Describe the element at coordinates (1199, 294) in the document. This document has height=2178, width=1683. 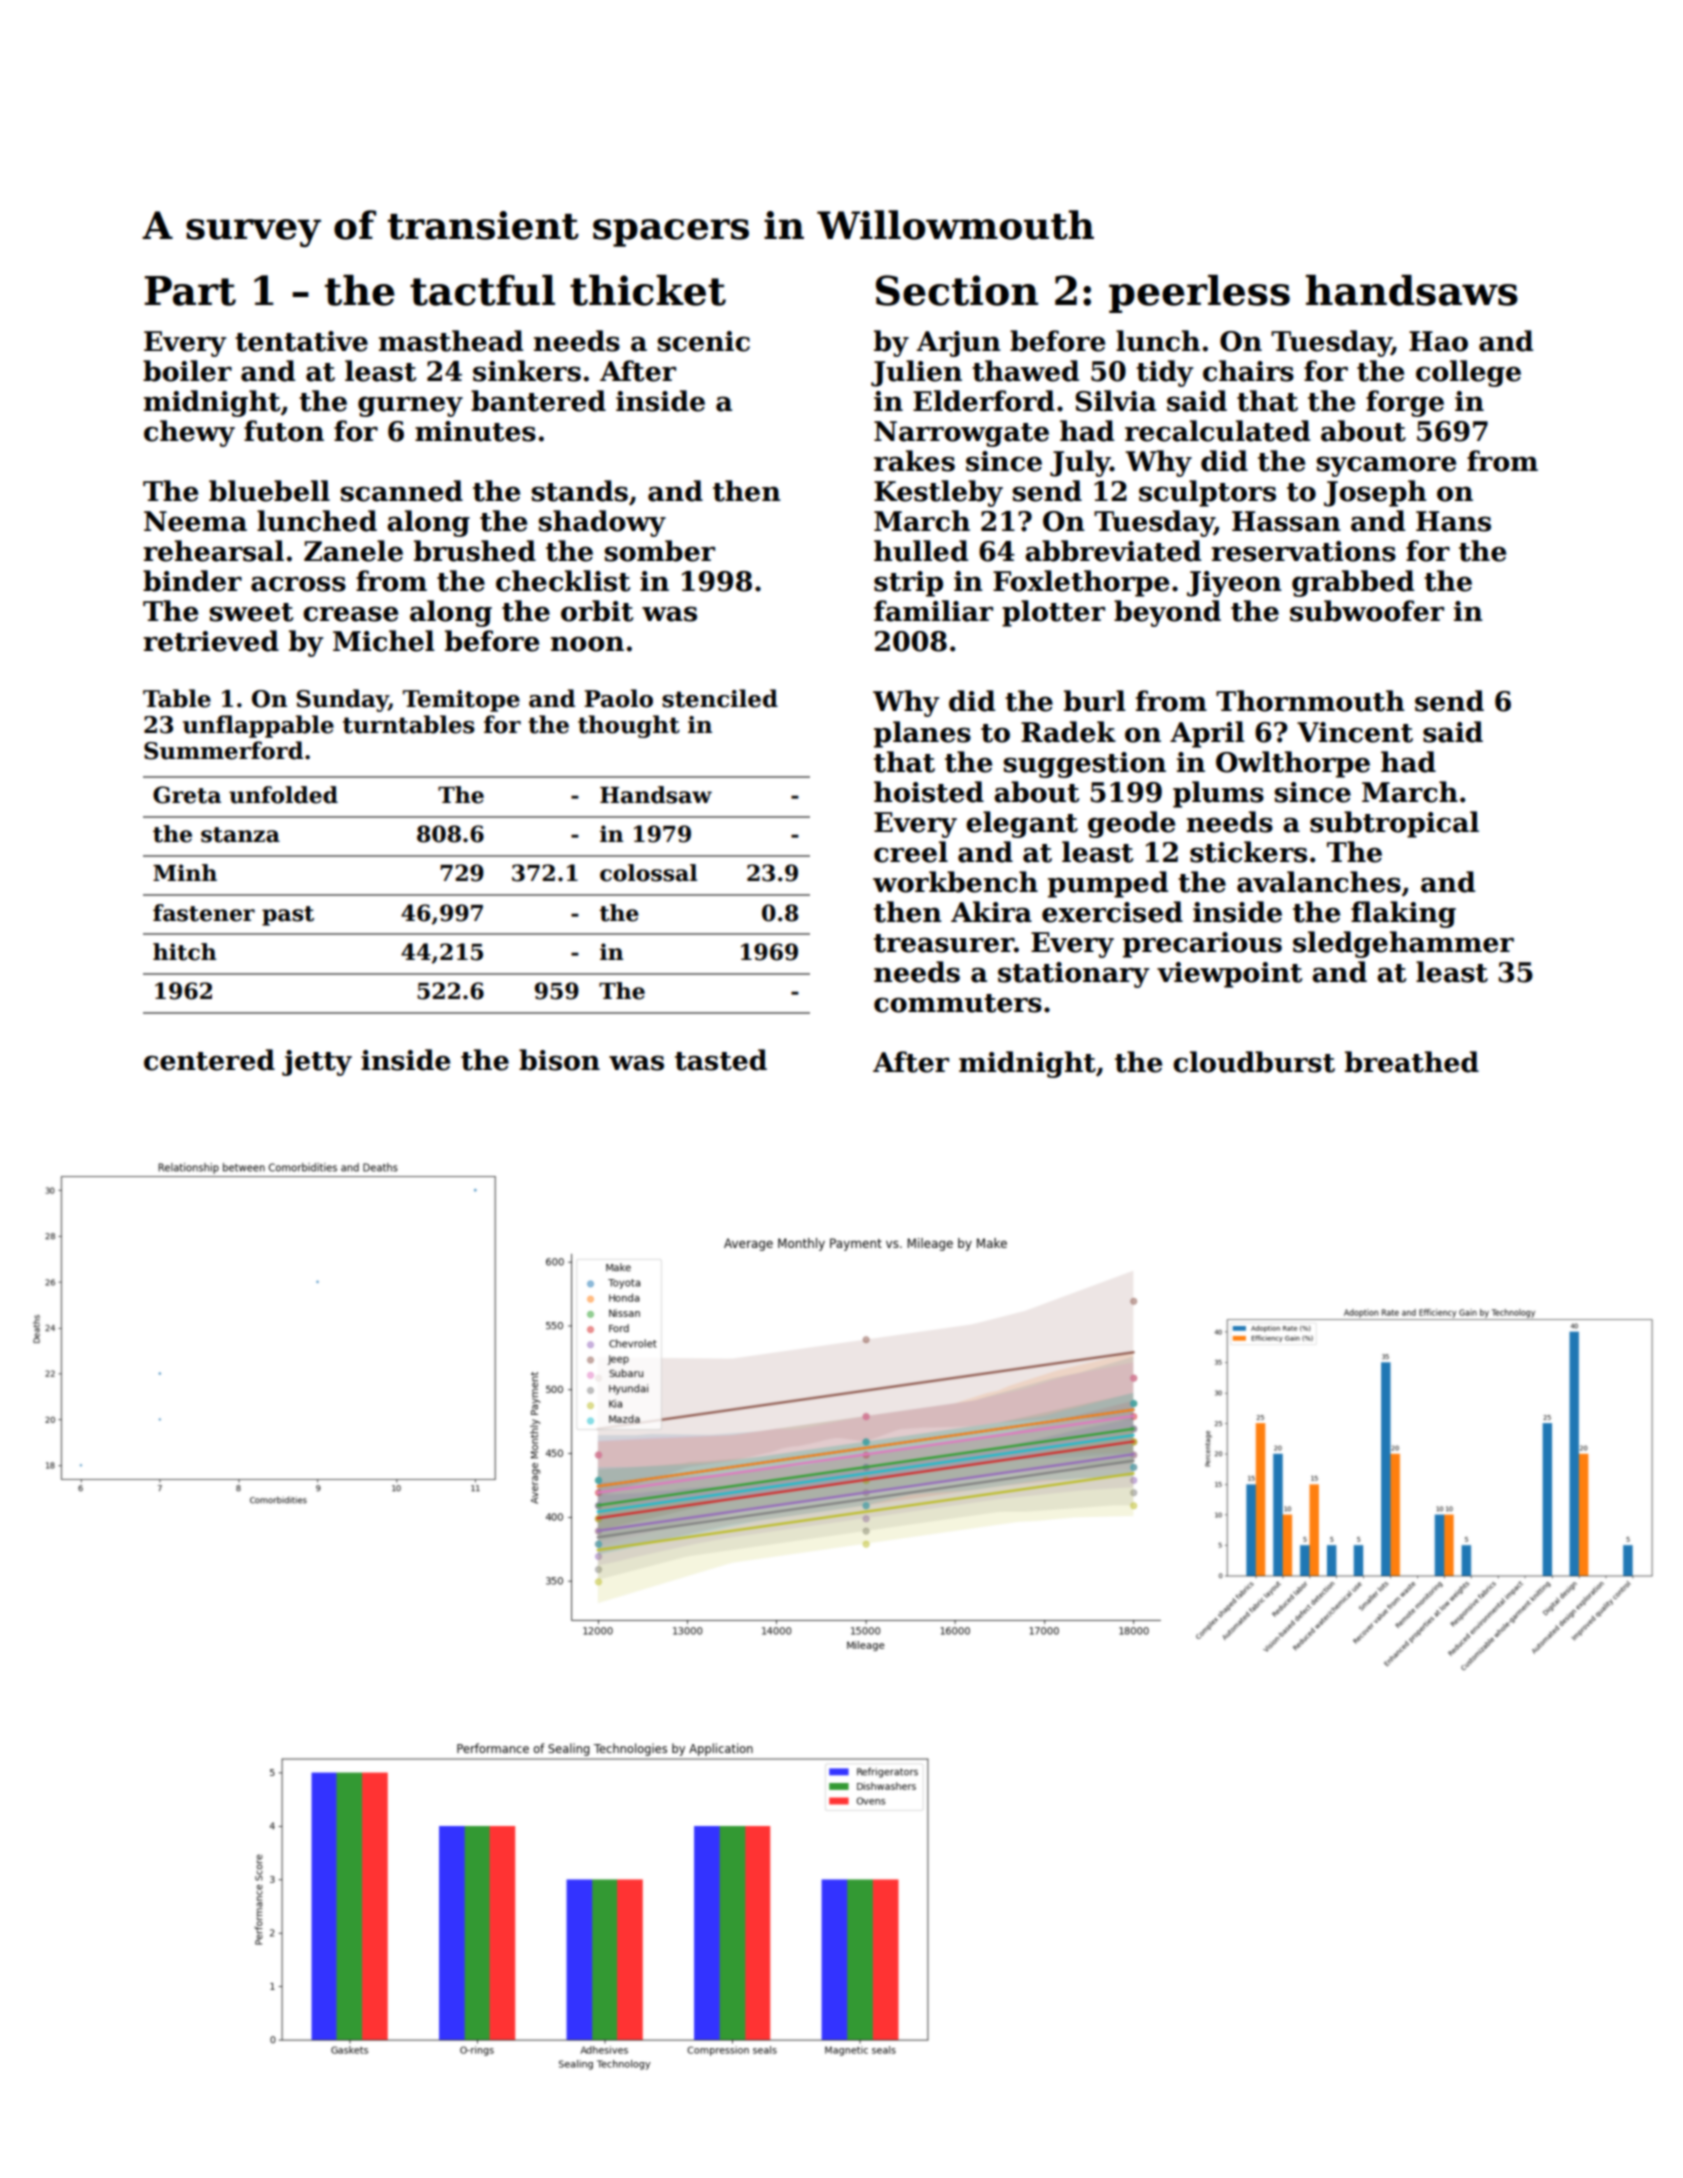
I see `peerless` at that location.
